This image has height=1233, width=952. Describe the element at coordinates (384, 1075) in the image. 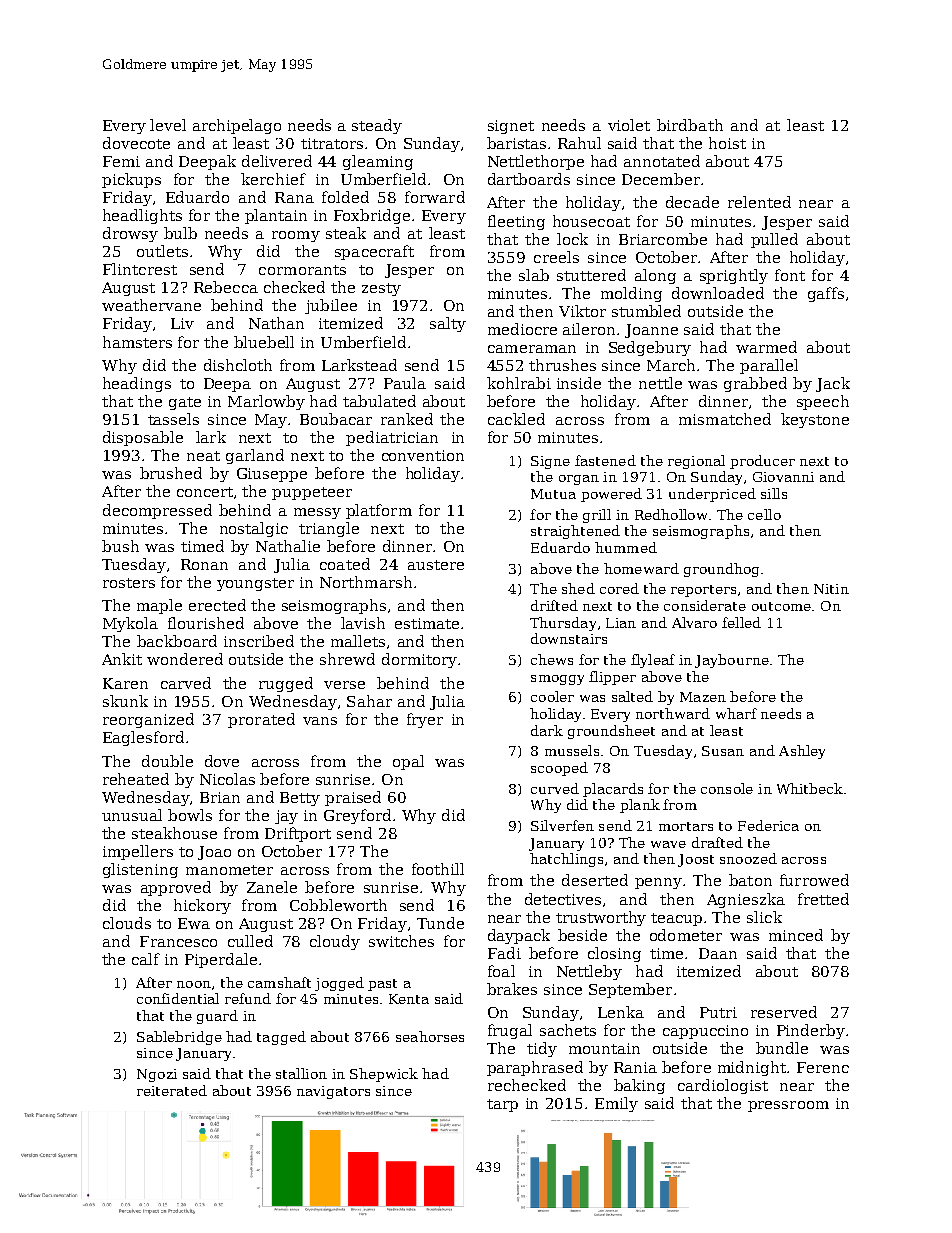

I see `Shepwick` at that location.
